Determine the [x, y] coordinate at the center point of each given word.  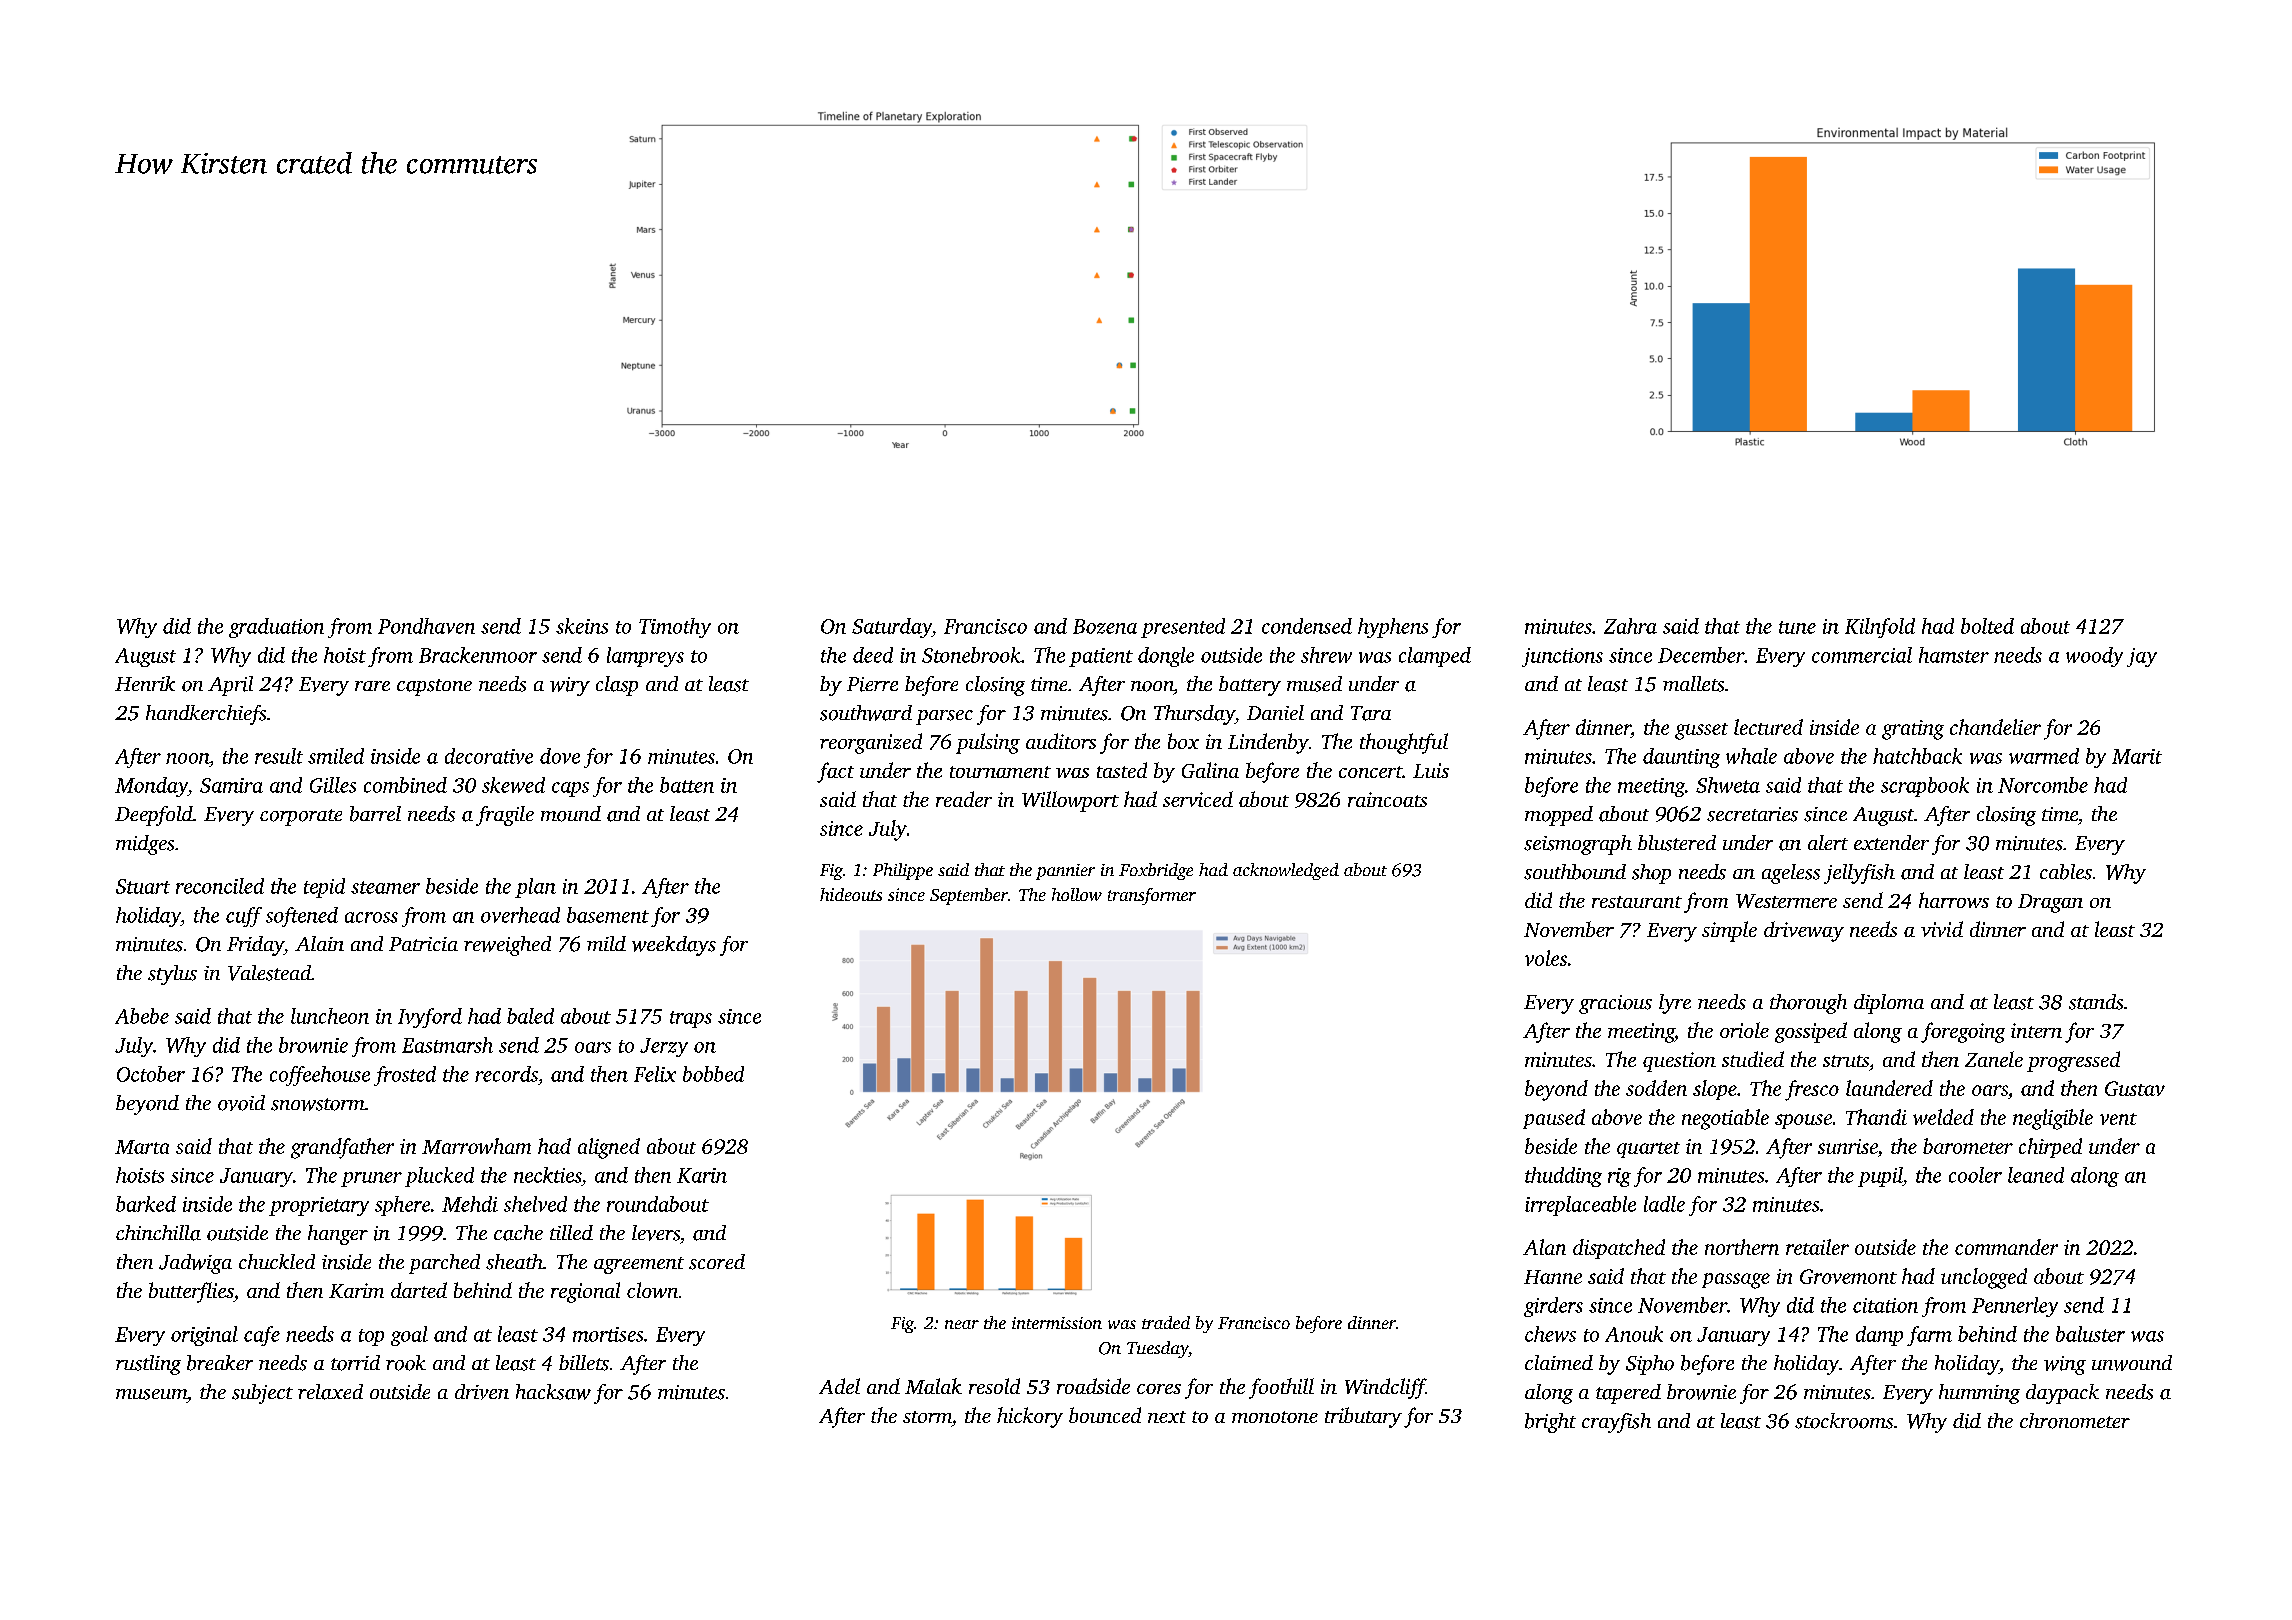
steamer [385, 887]
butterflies [191, 1292]
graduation [276, 628]
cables [2066, 872]
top [371, 1337]
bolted [1987, 626]
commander [2006, 1247]
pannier [1065, 872]
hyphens [1393, 628]
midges [145, 845]
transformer [1152, 896]
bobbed [713, 1074]
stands [2096, 1002]
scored [717, 1262]
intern [2036, 1030]
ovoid [241, 1103]
